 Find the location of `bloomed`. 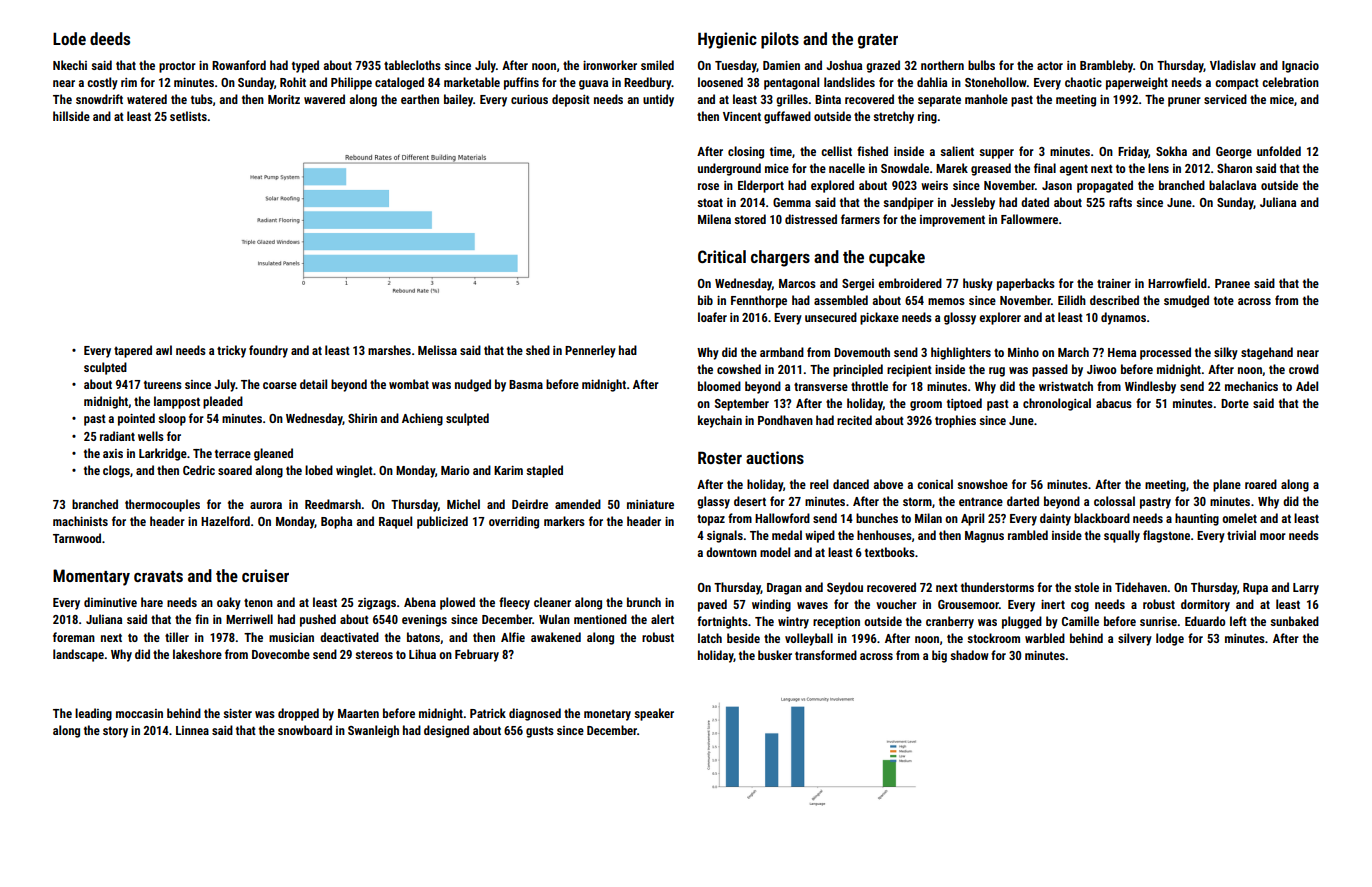

bloomed is located at coordinates (719, 386).
